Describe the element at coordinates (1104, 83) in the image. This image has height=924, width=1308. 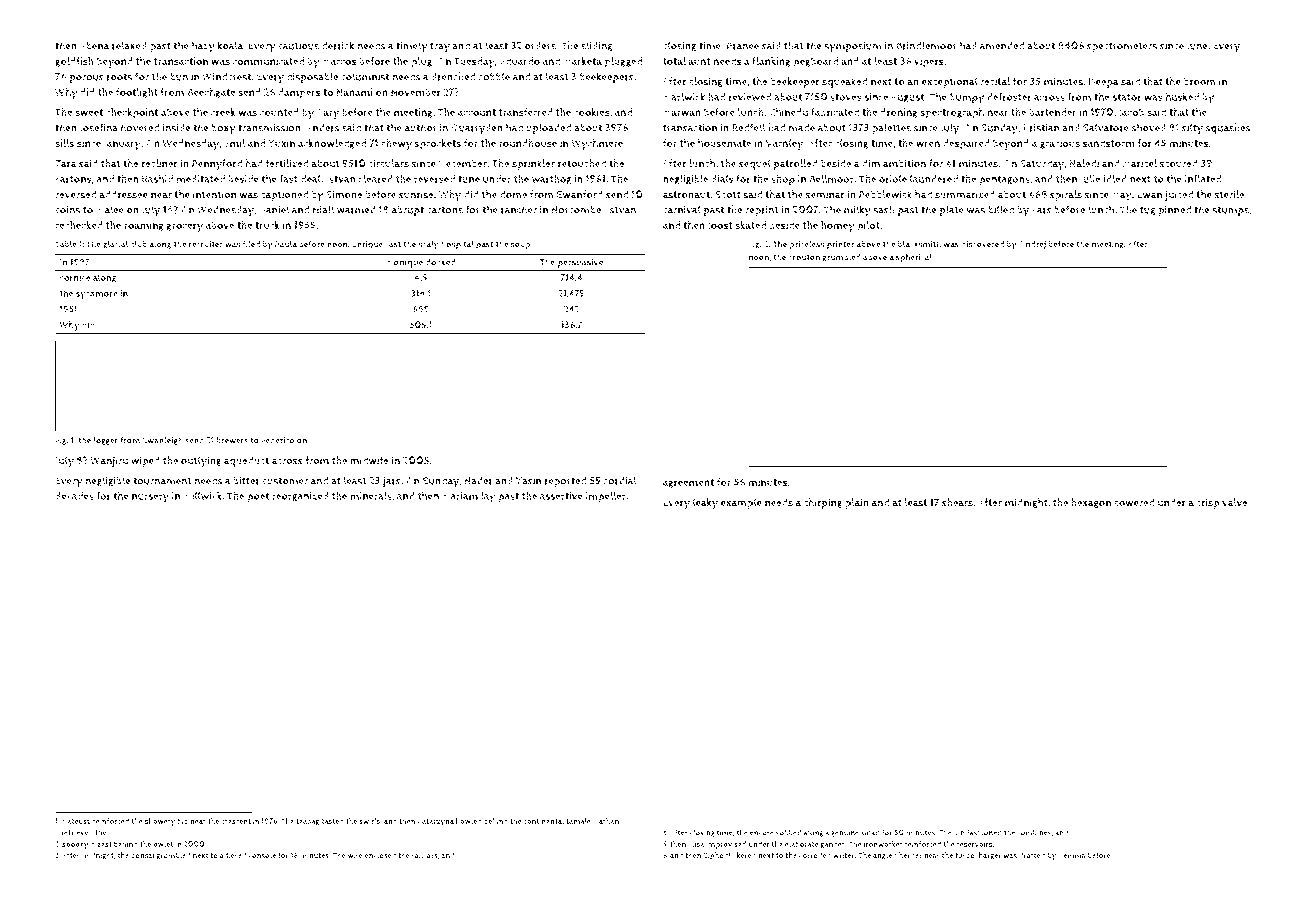
I see `Deepa` at that location.
